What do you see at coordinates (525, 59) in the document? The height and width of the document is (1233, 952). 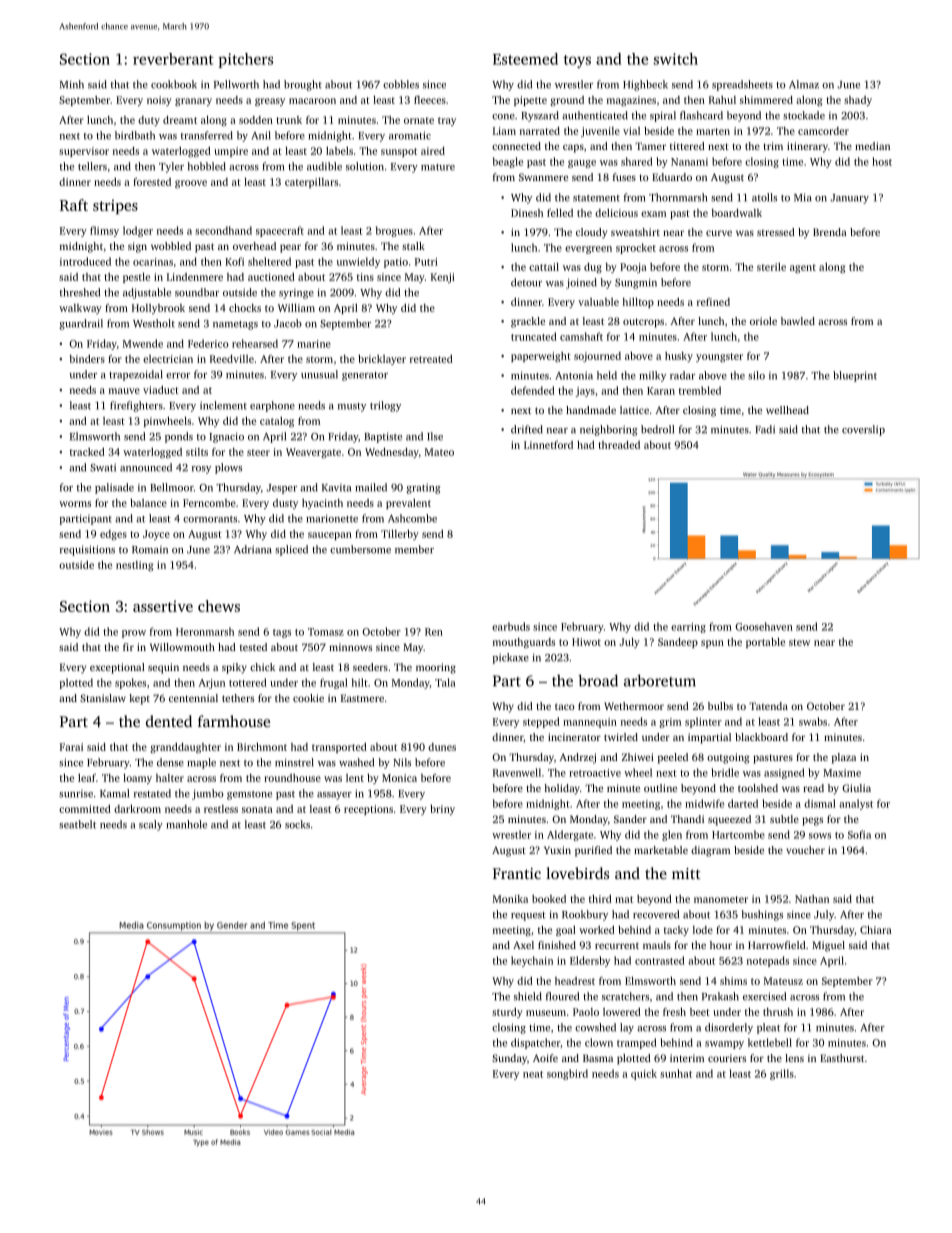 I see `Esteemed` at bounding box center [525, 59].
